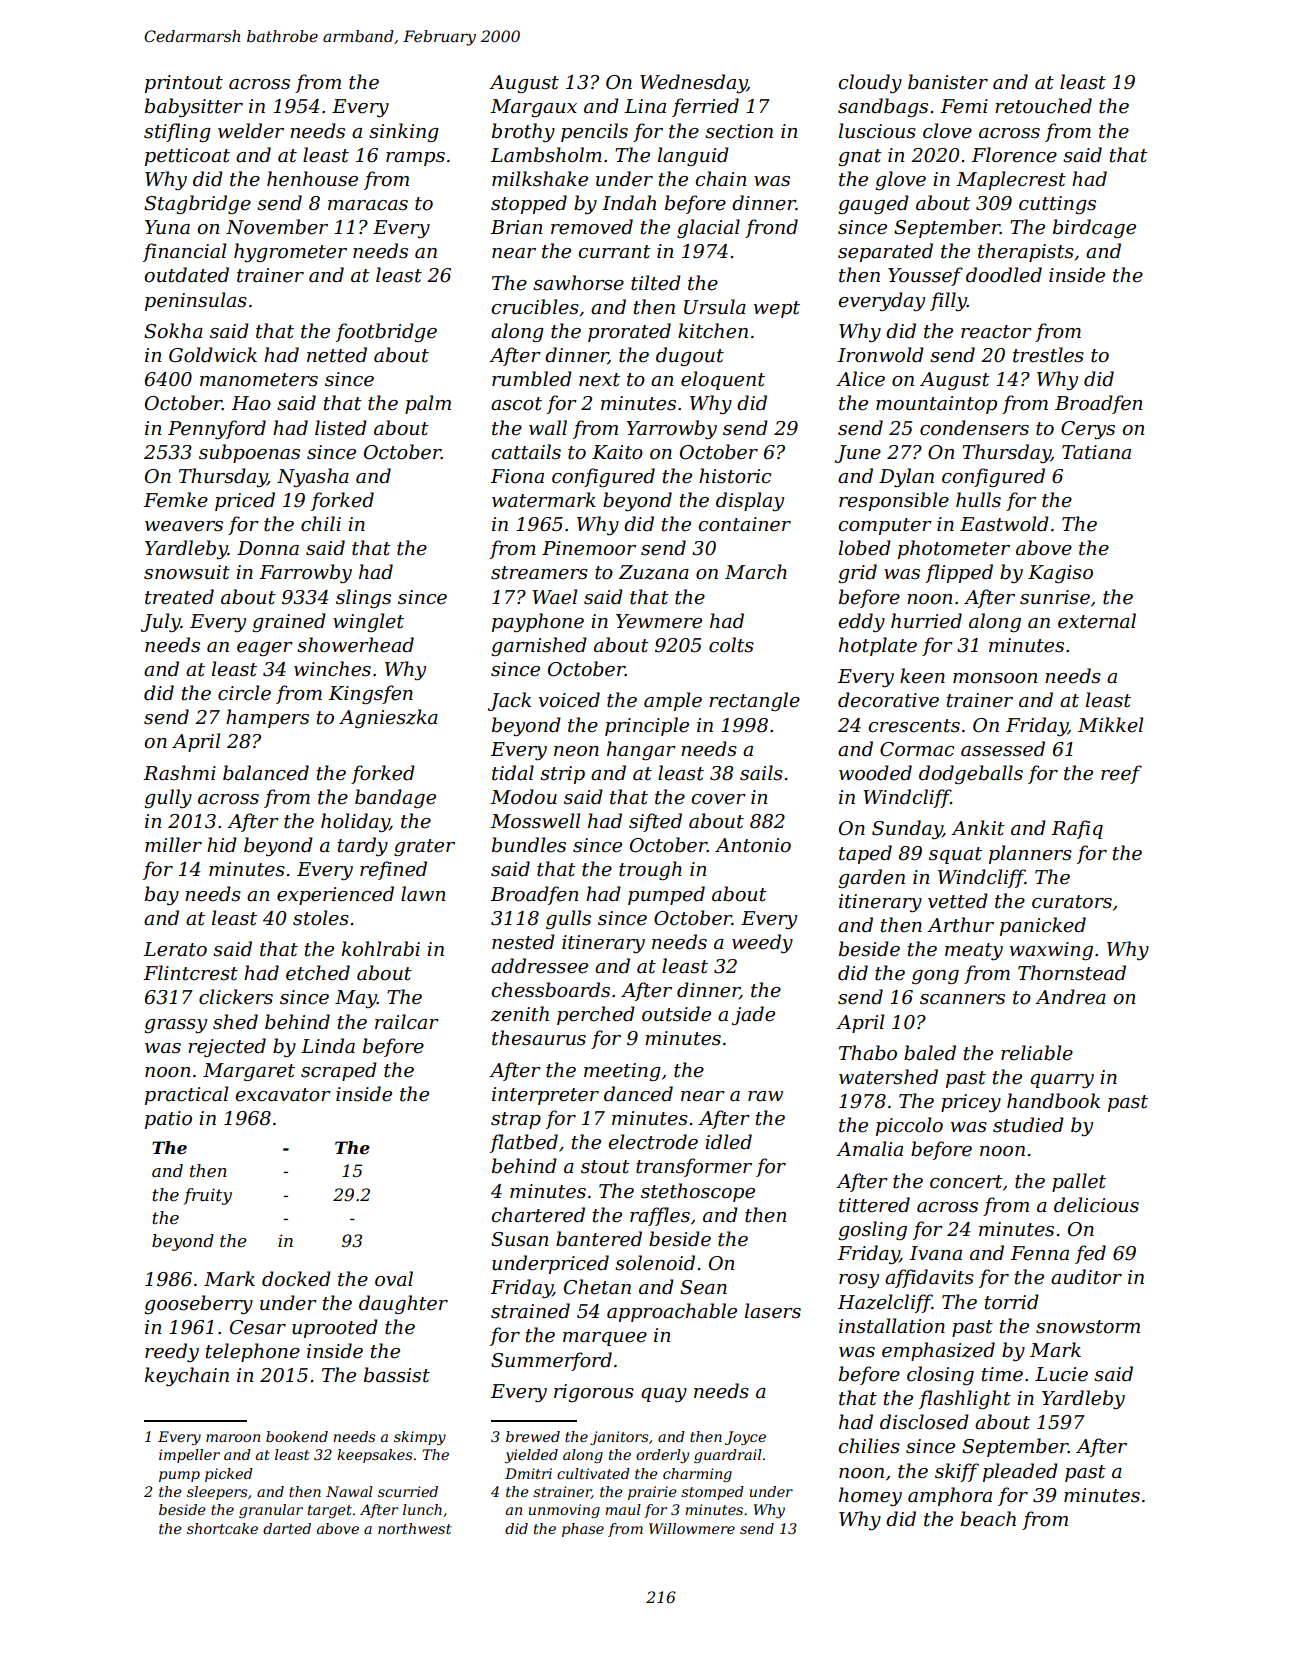  I want to click on Wednesday, so click(693, 83).
